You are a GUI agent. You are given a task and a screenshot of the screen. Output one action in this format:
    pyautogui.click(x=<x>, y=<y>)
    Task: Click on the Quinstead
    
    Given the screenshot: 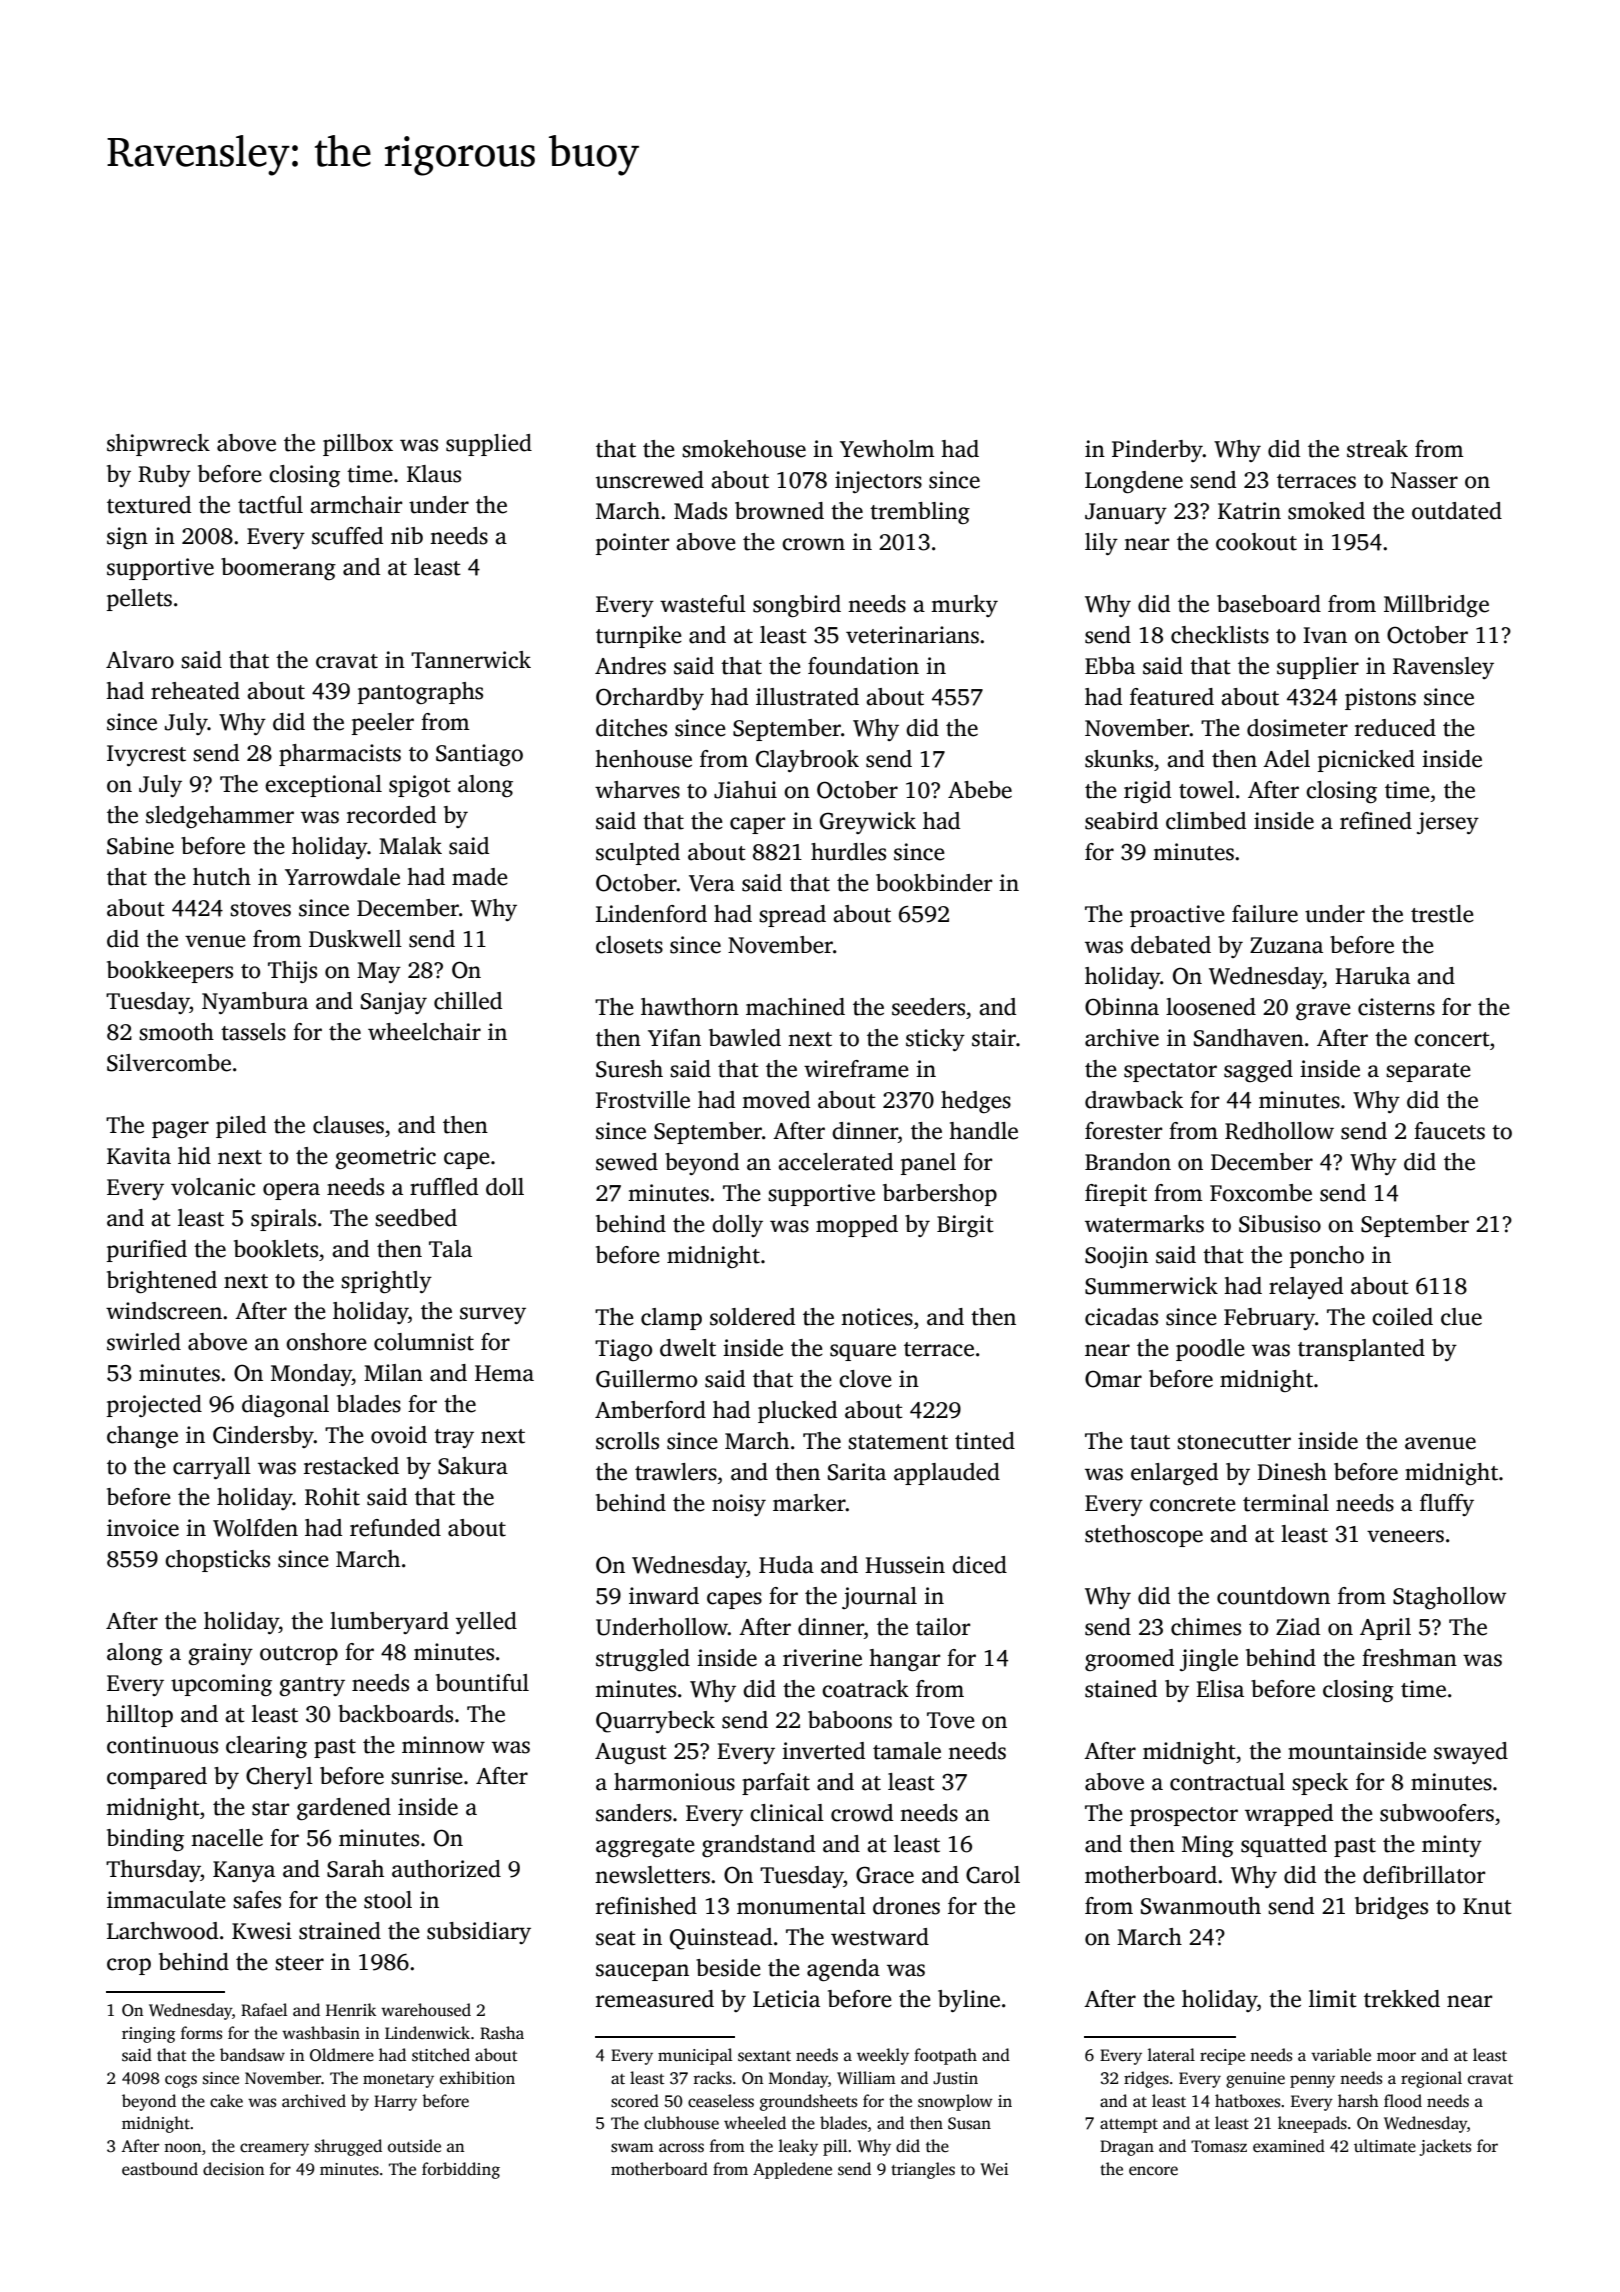 What is the action you would take?
    pyautogui.click(x=721, y=1939)
